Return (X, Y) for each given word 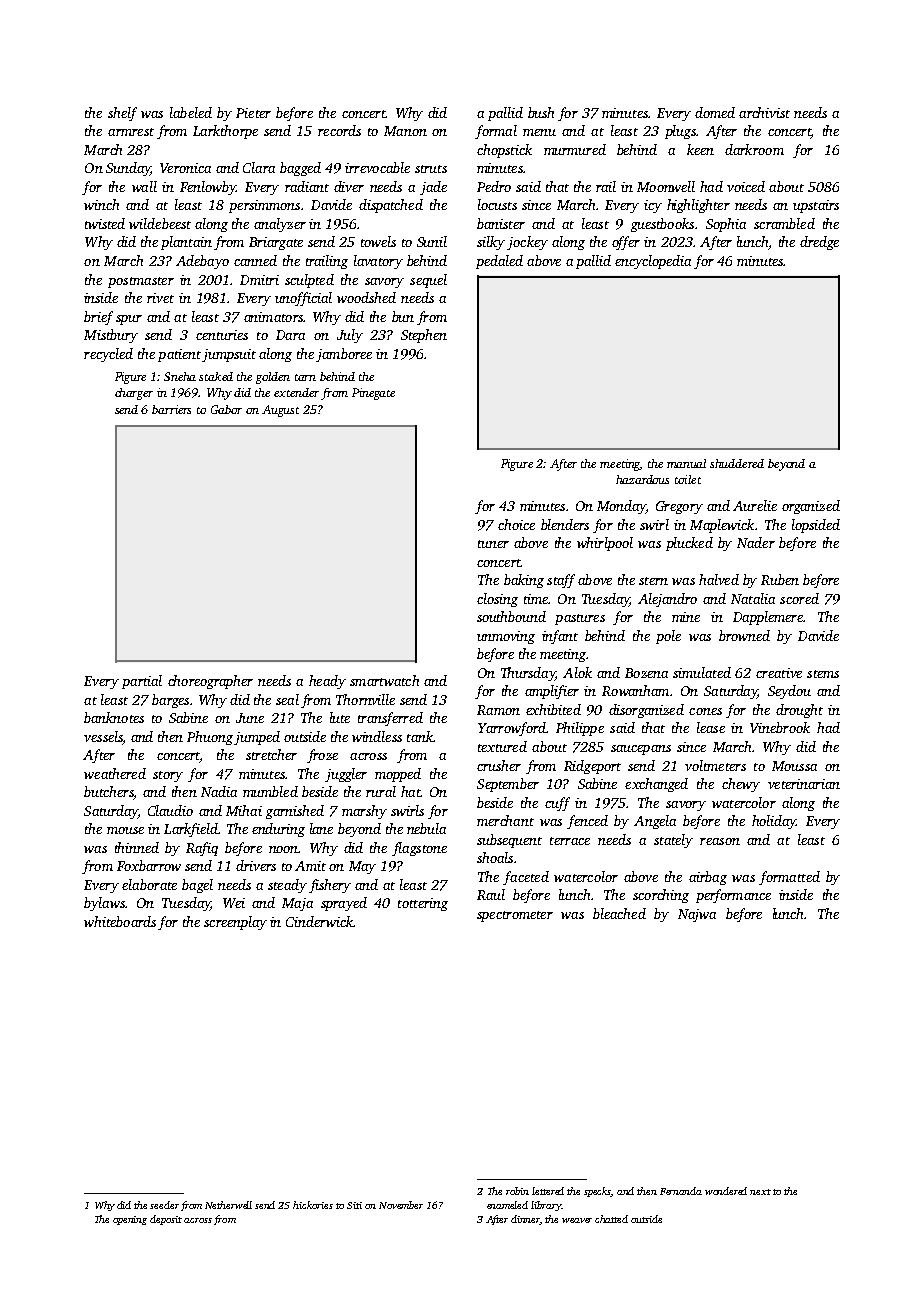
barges (170, 701)
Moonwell (666, 186)
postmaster (141, 282)
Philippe (580, 729)
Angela (655, 822)
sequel (428, 281)
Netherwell (228, 1205)
